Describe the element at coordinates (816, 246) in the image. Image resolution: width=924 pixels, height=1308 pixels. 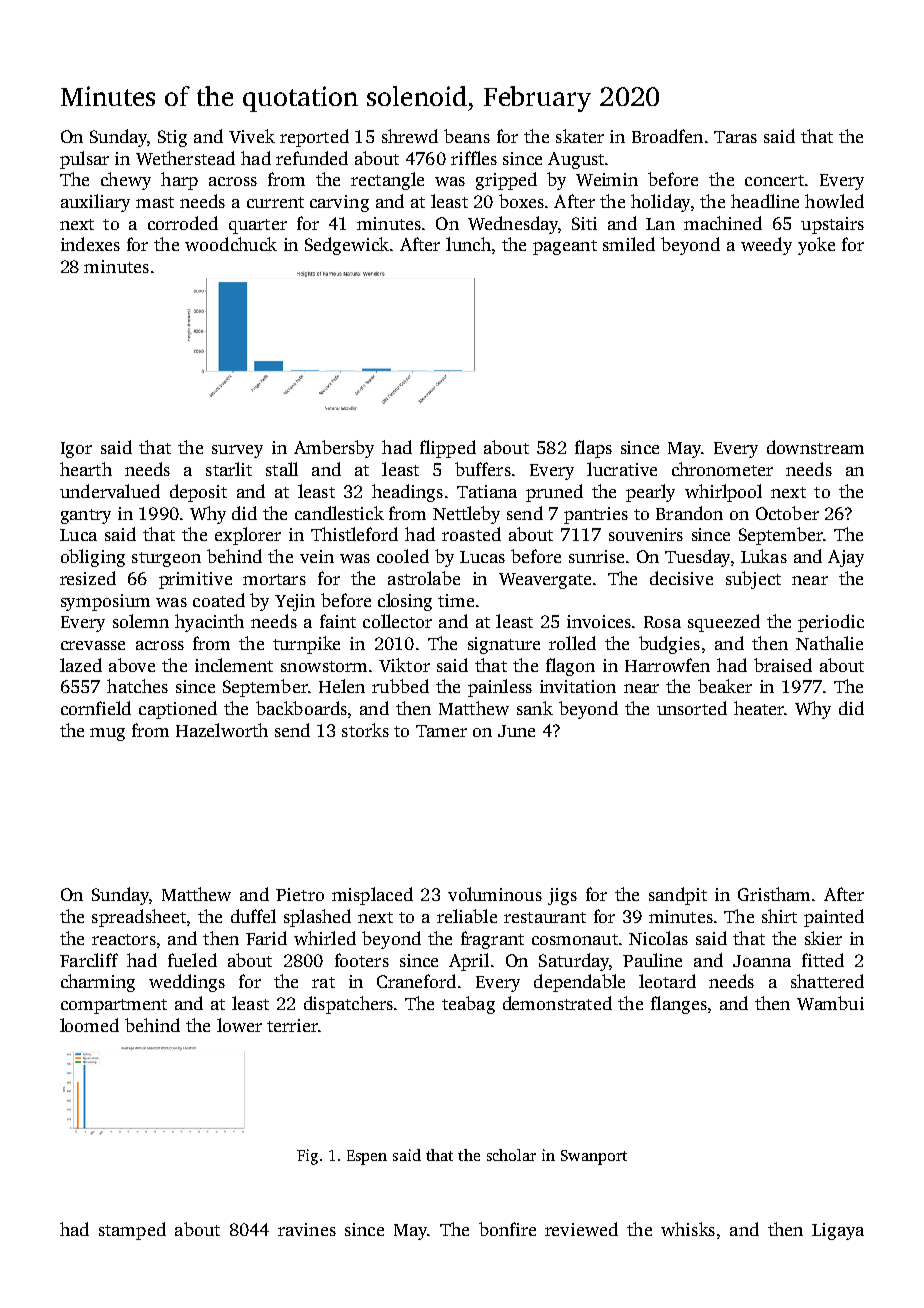
I see `yoke` at that location.
